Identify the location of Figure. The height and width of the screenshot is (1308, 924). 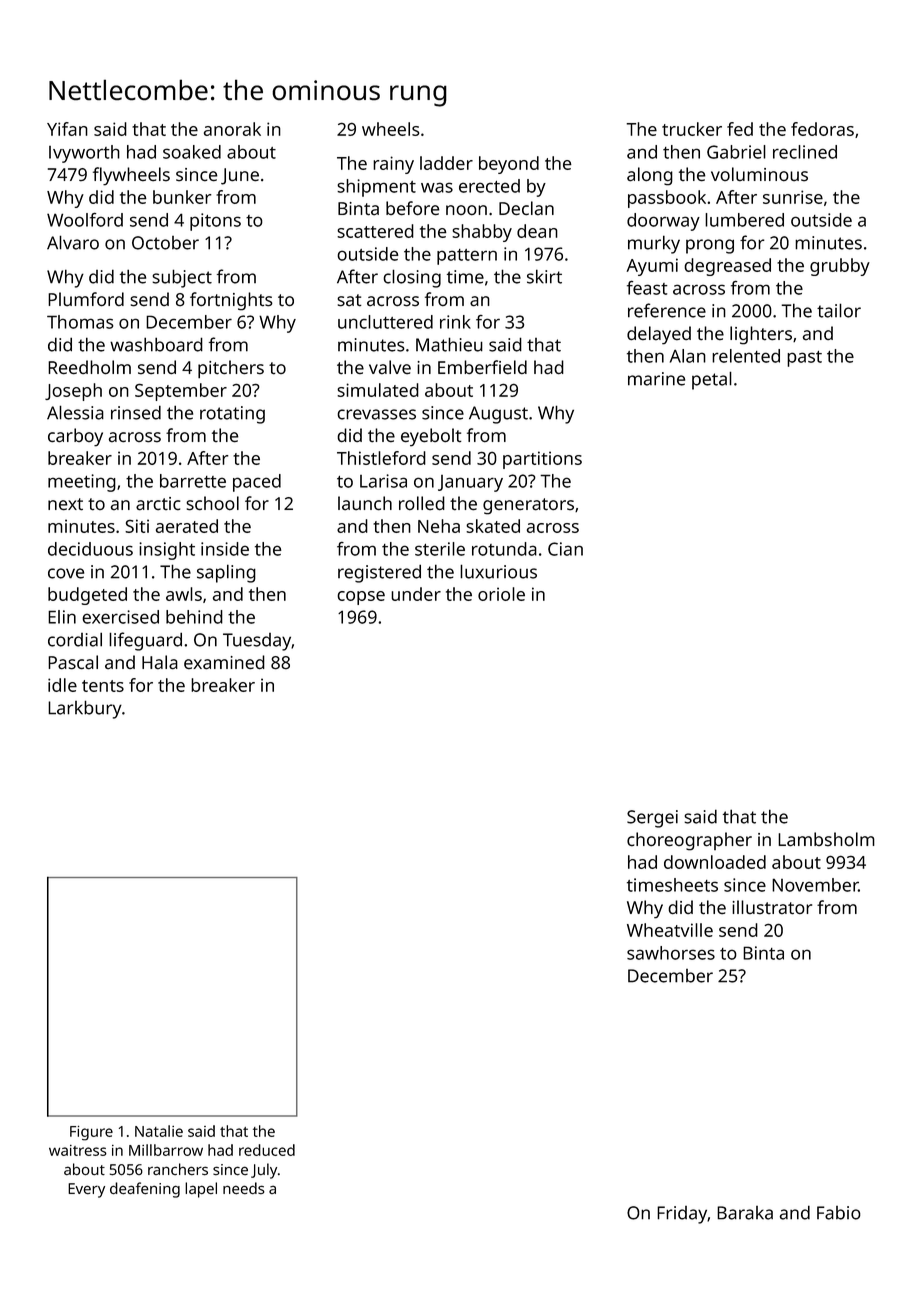
(91, 1133).
